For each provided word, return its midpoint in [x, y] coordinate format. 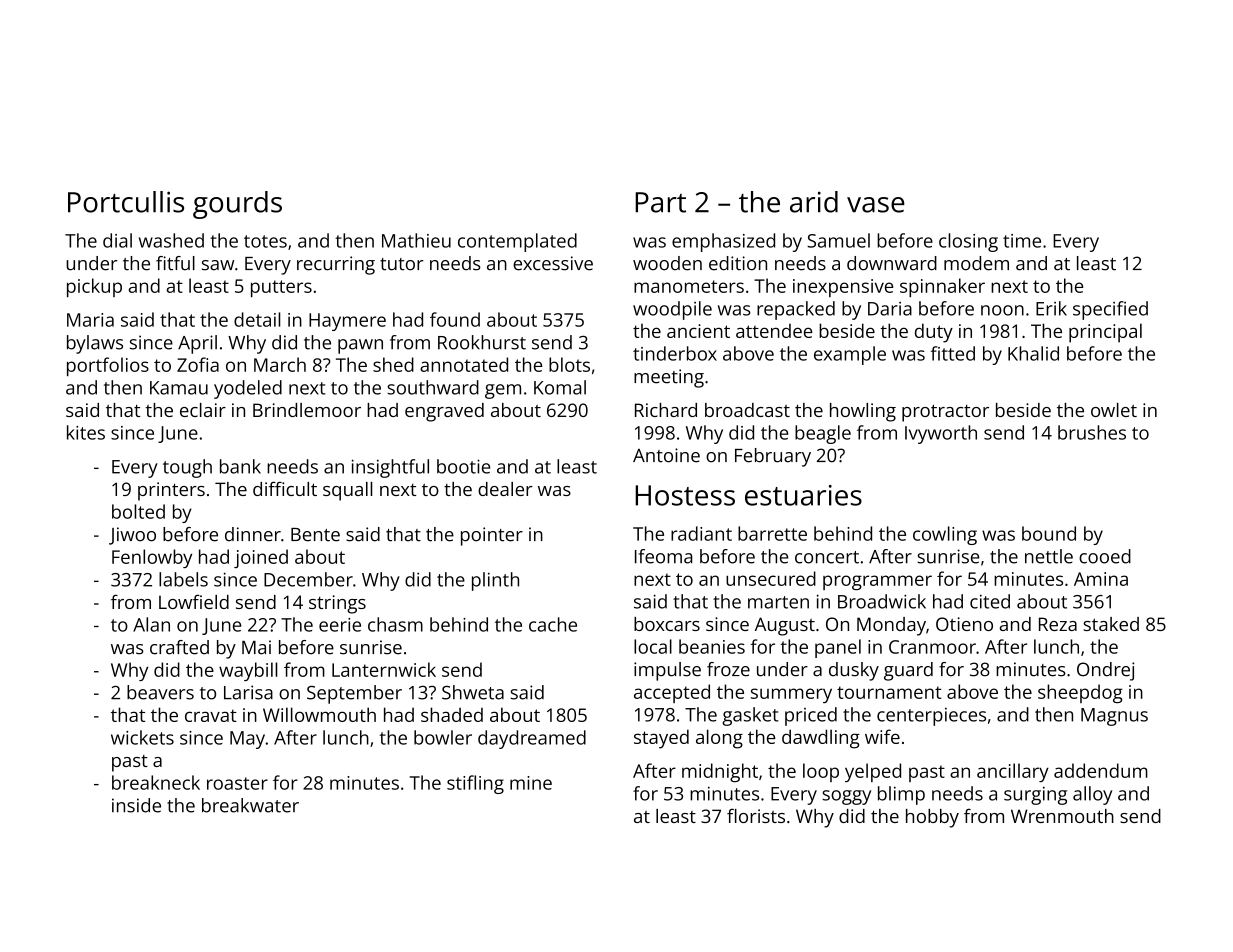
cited [990, 601]
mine [531, 783]
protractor [945, 413]
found [455, 319]
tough [187, 468]
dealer [505, 489]
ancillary [1013, 772]
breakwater [250, 805]
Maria [90, 320]
